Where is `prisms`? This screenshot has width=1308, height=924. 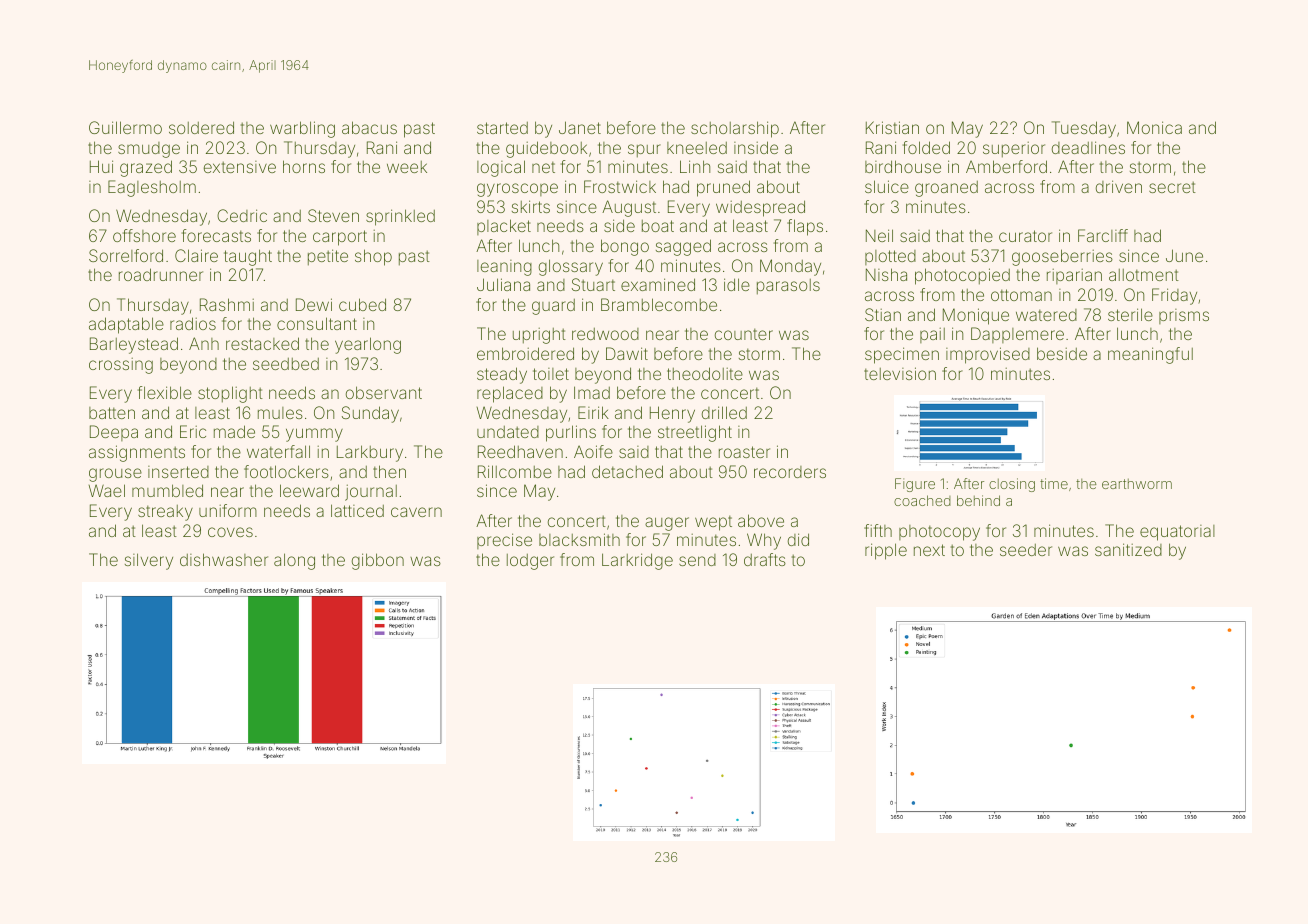
prisms is located at coordinates (1184, 316).
